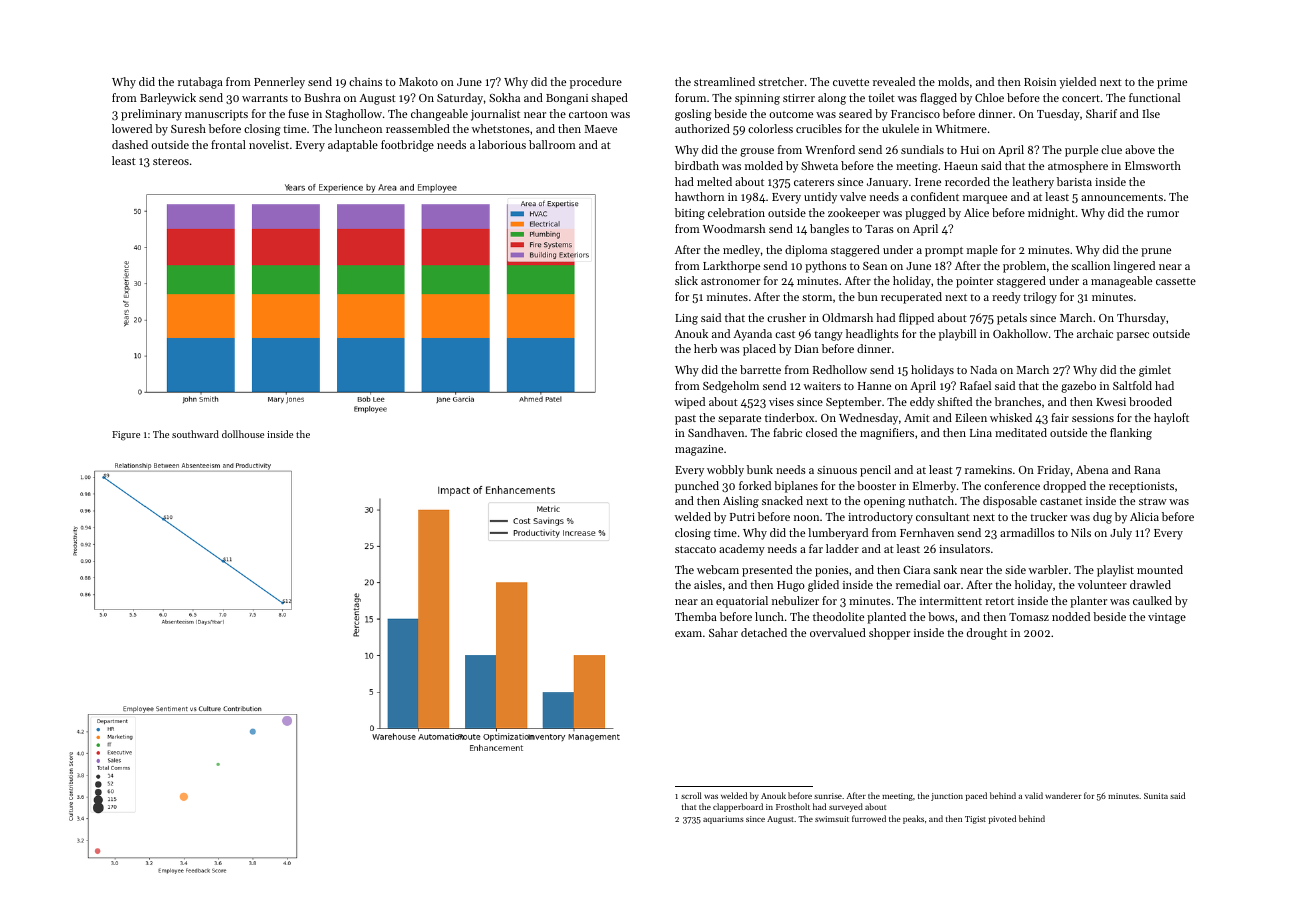 Image resolution: width=1308 pixels, height=924 pixels. Describe the element at coordinates (691, 795) in the screenshot. I see `scroll` at that location.
